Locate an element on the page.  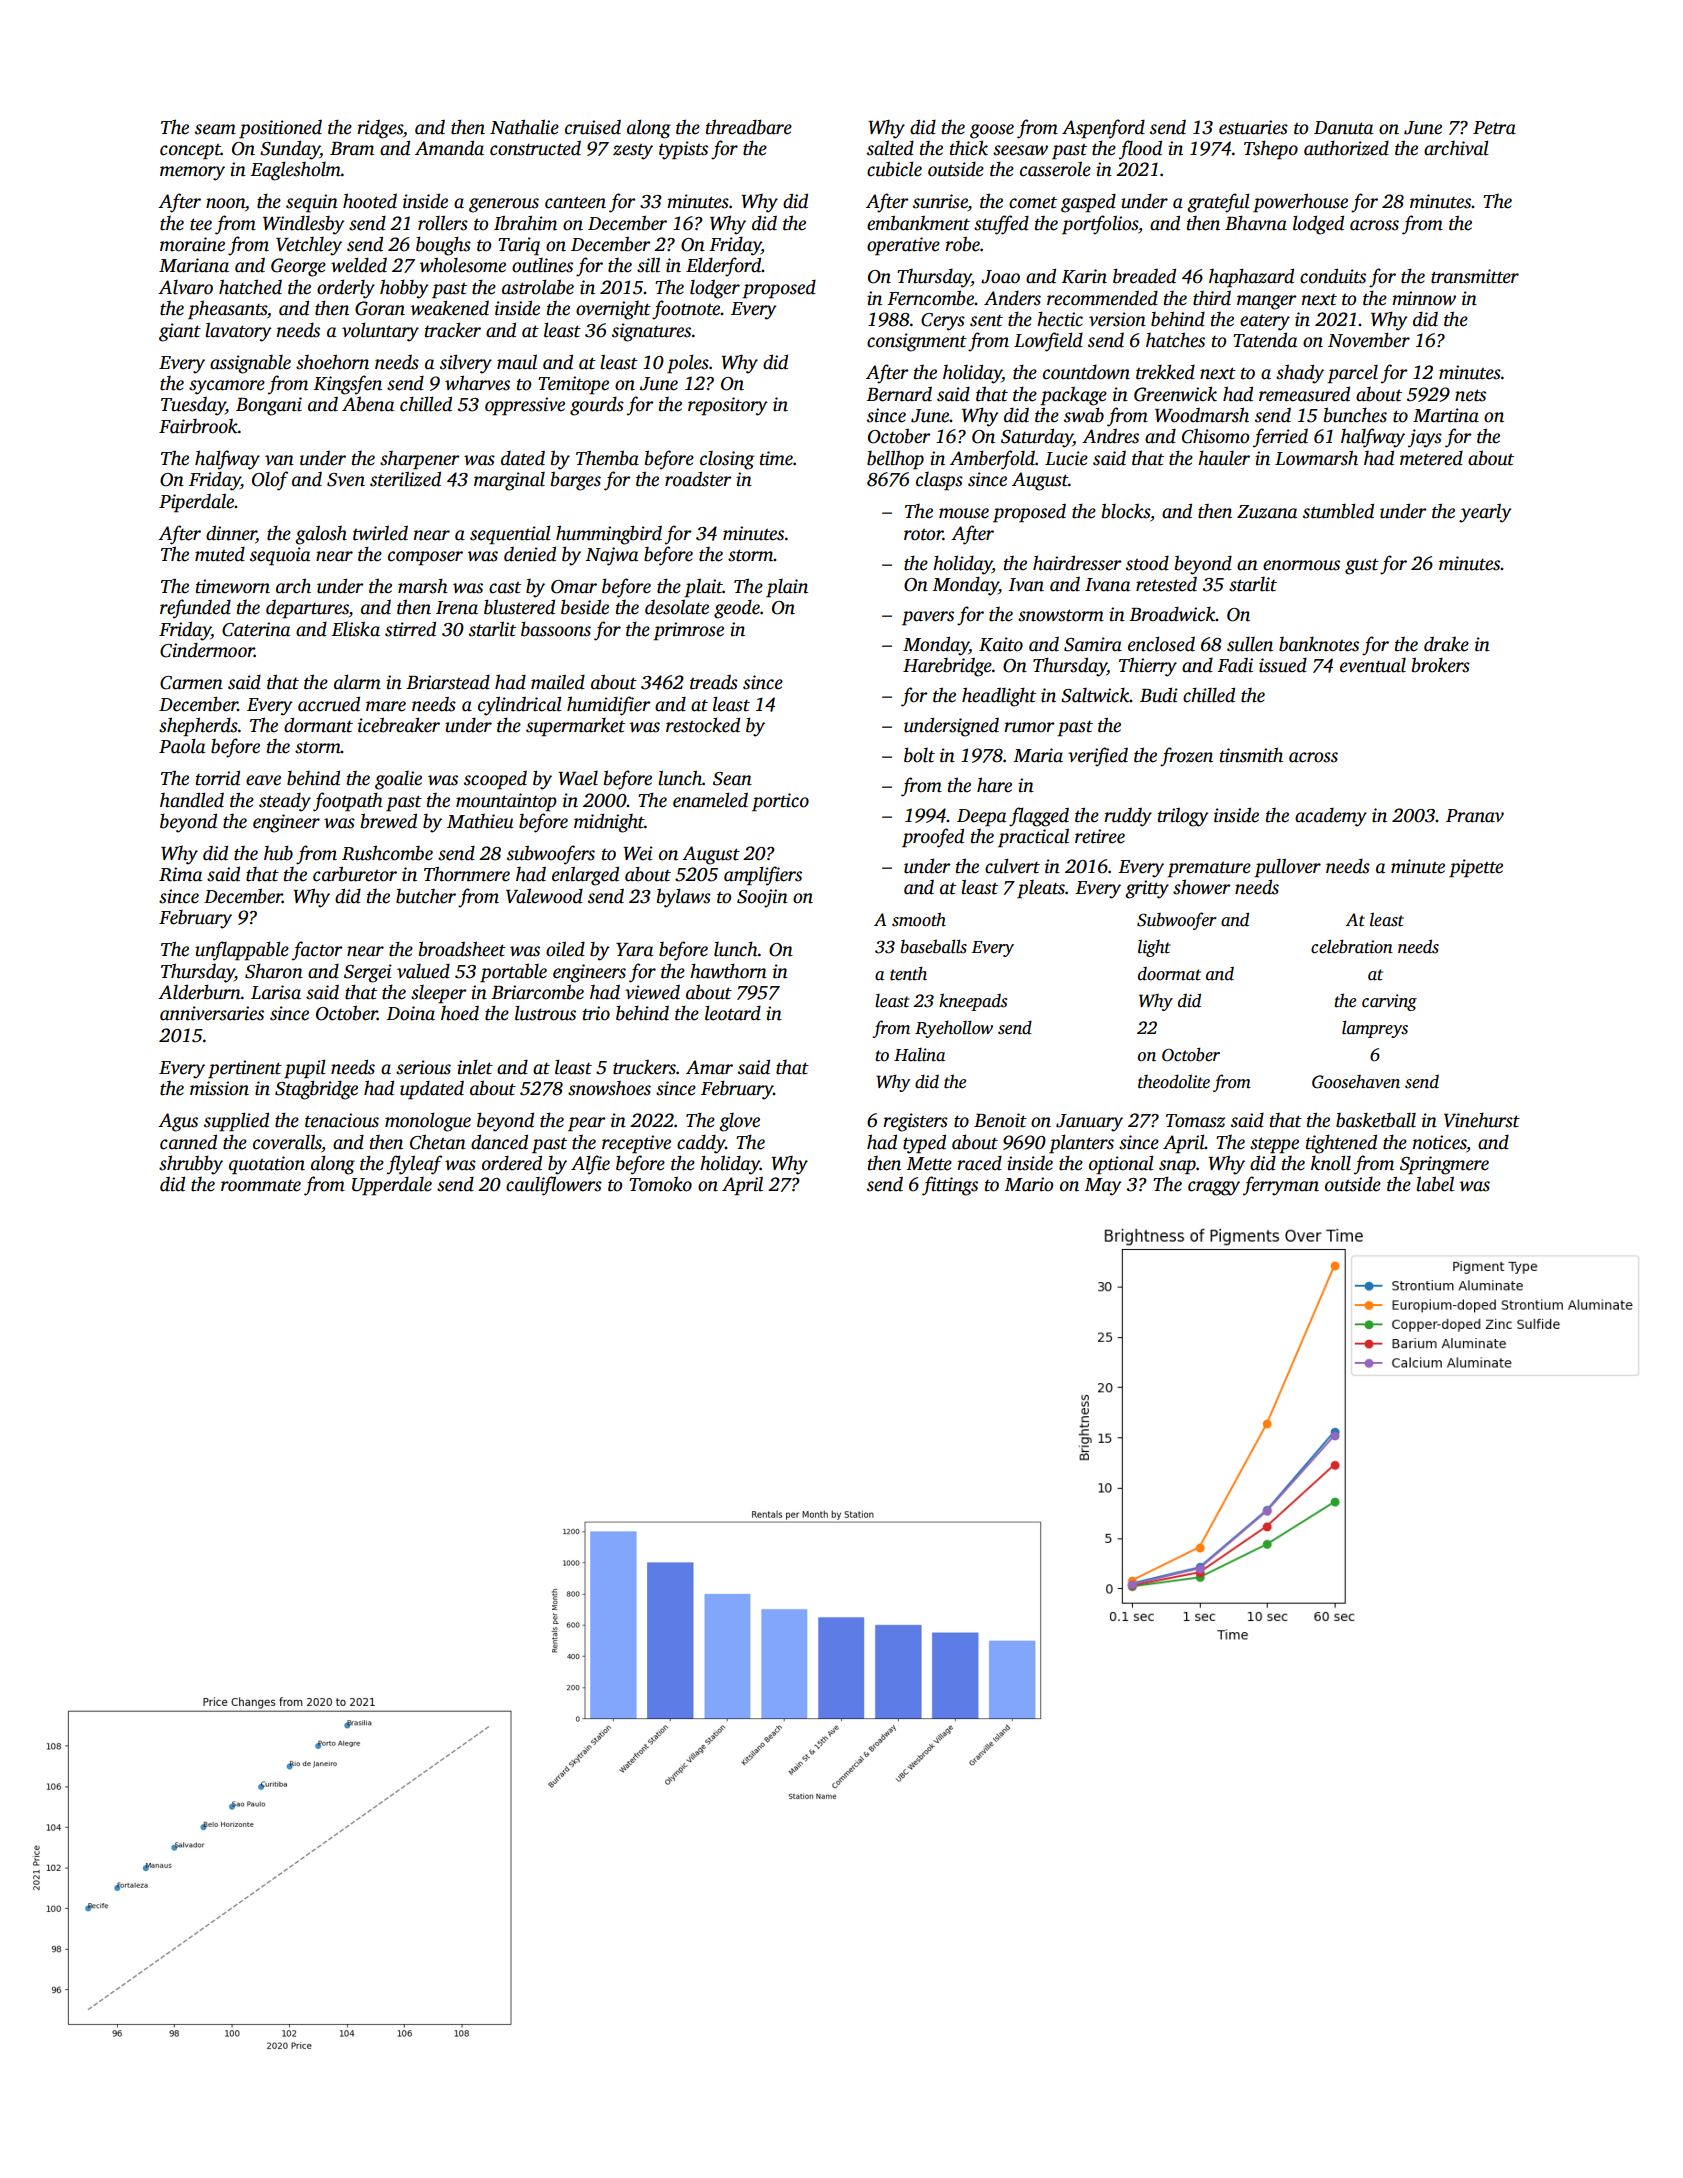
refunded is located at coordinates (195, 609).
